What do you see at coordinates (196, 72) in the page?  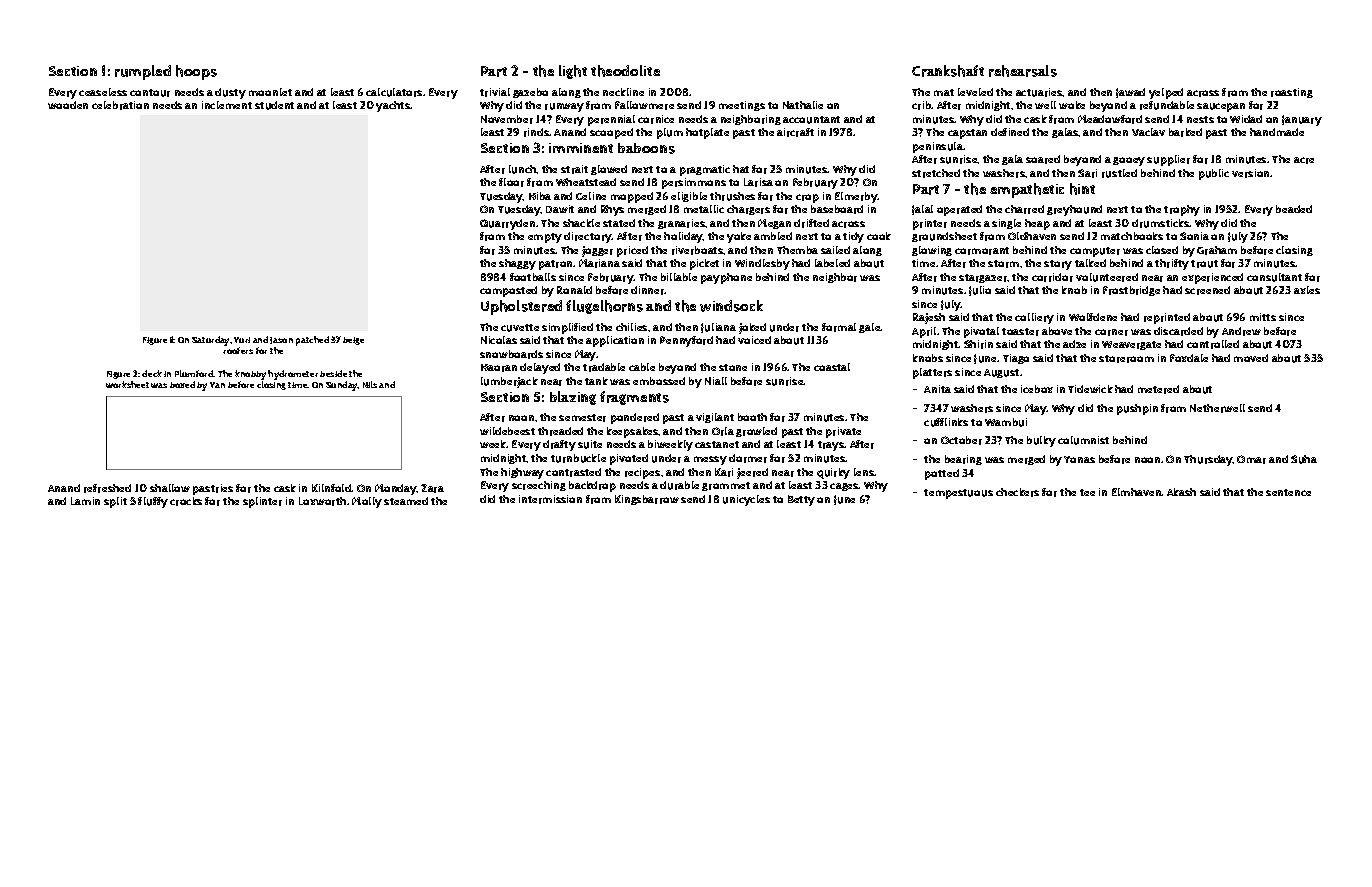 I see `hoops` at bounding box center [196, 72].
